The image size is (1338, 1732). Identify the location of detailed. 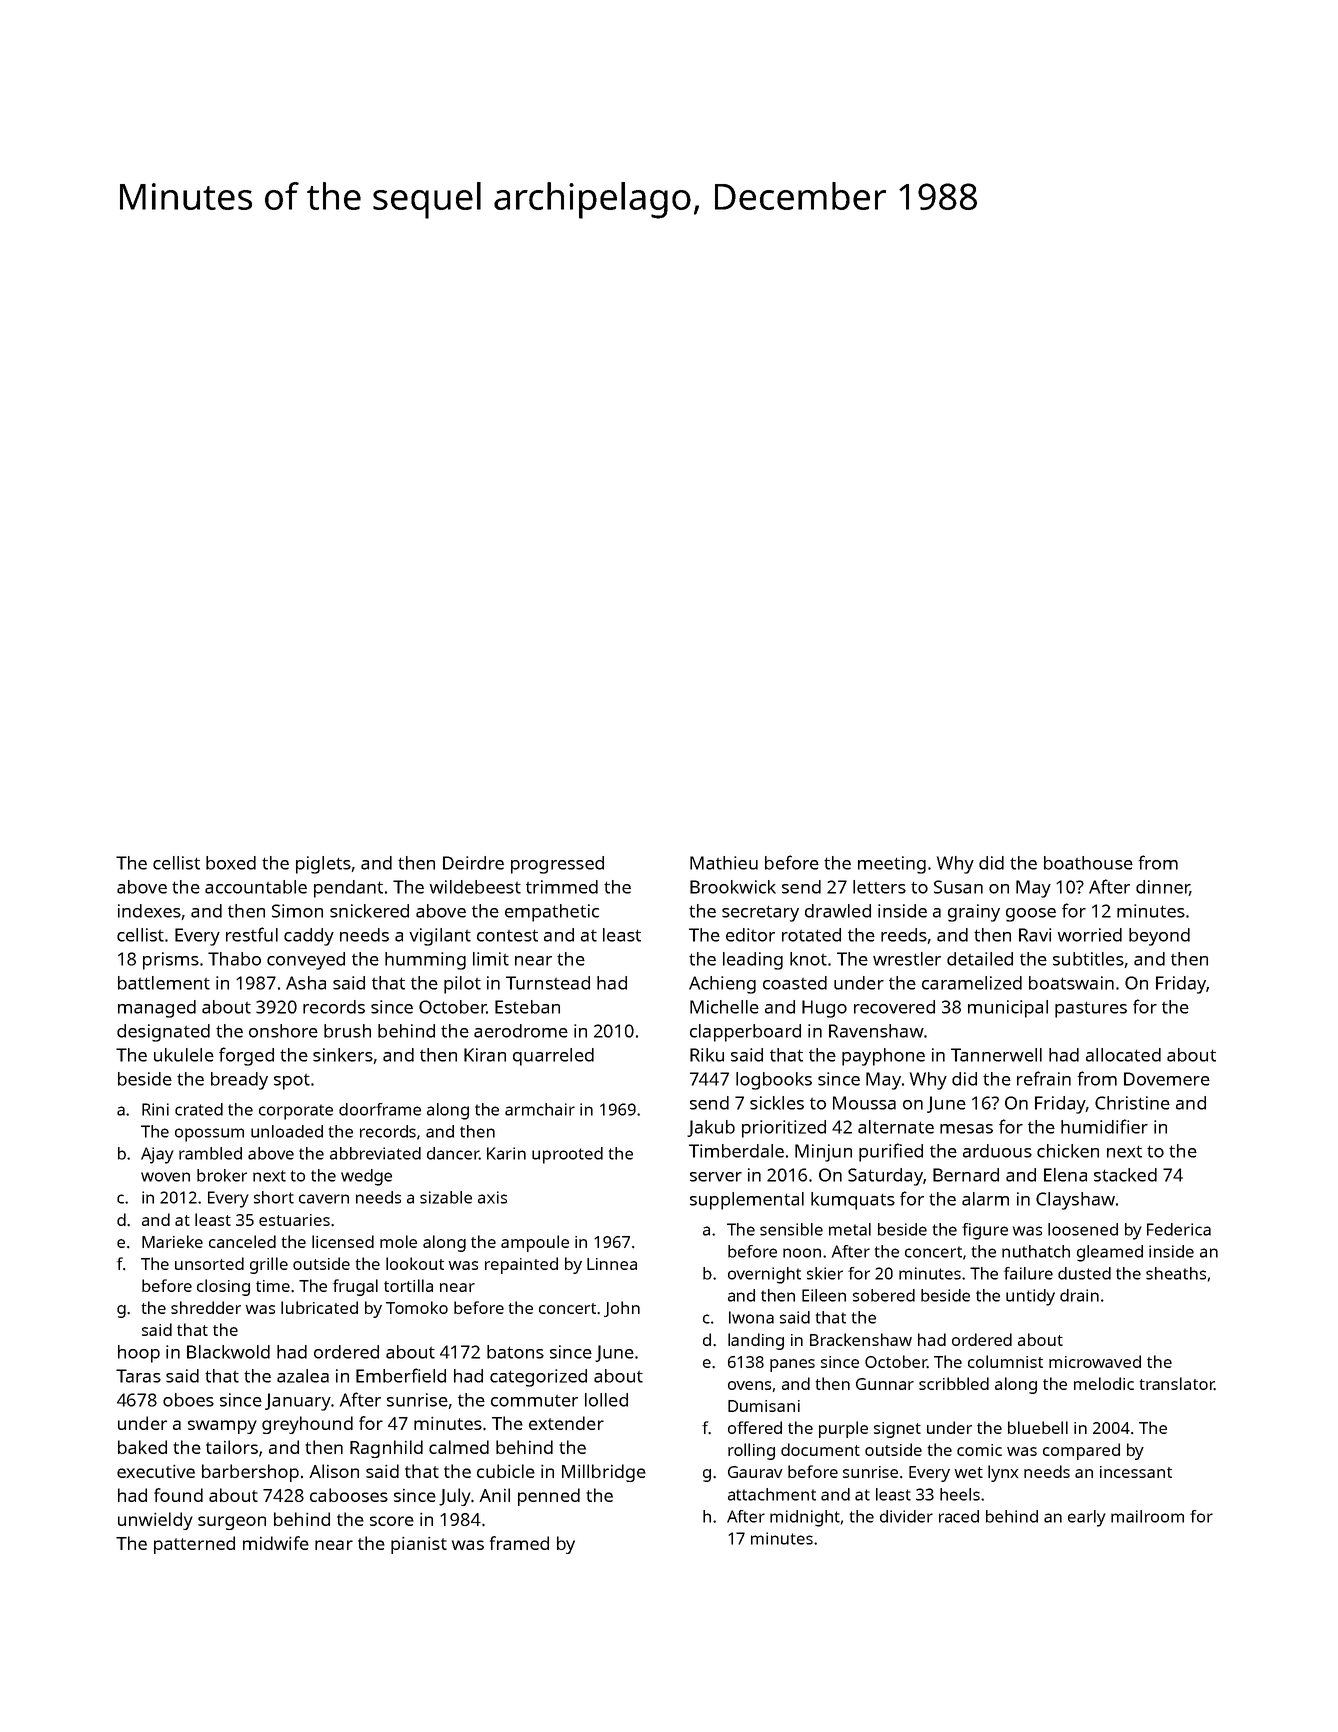
(980, 959).
